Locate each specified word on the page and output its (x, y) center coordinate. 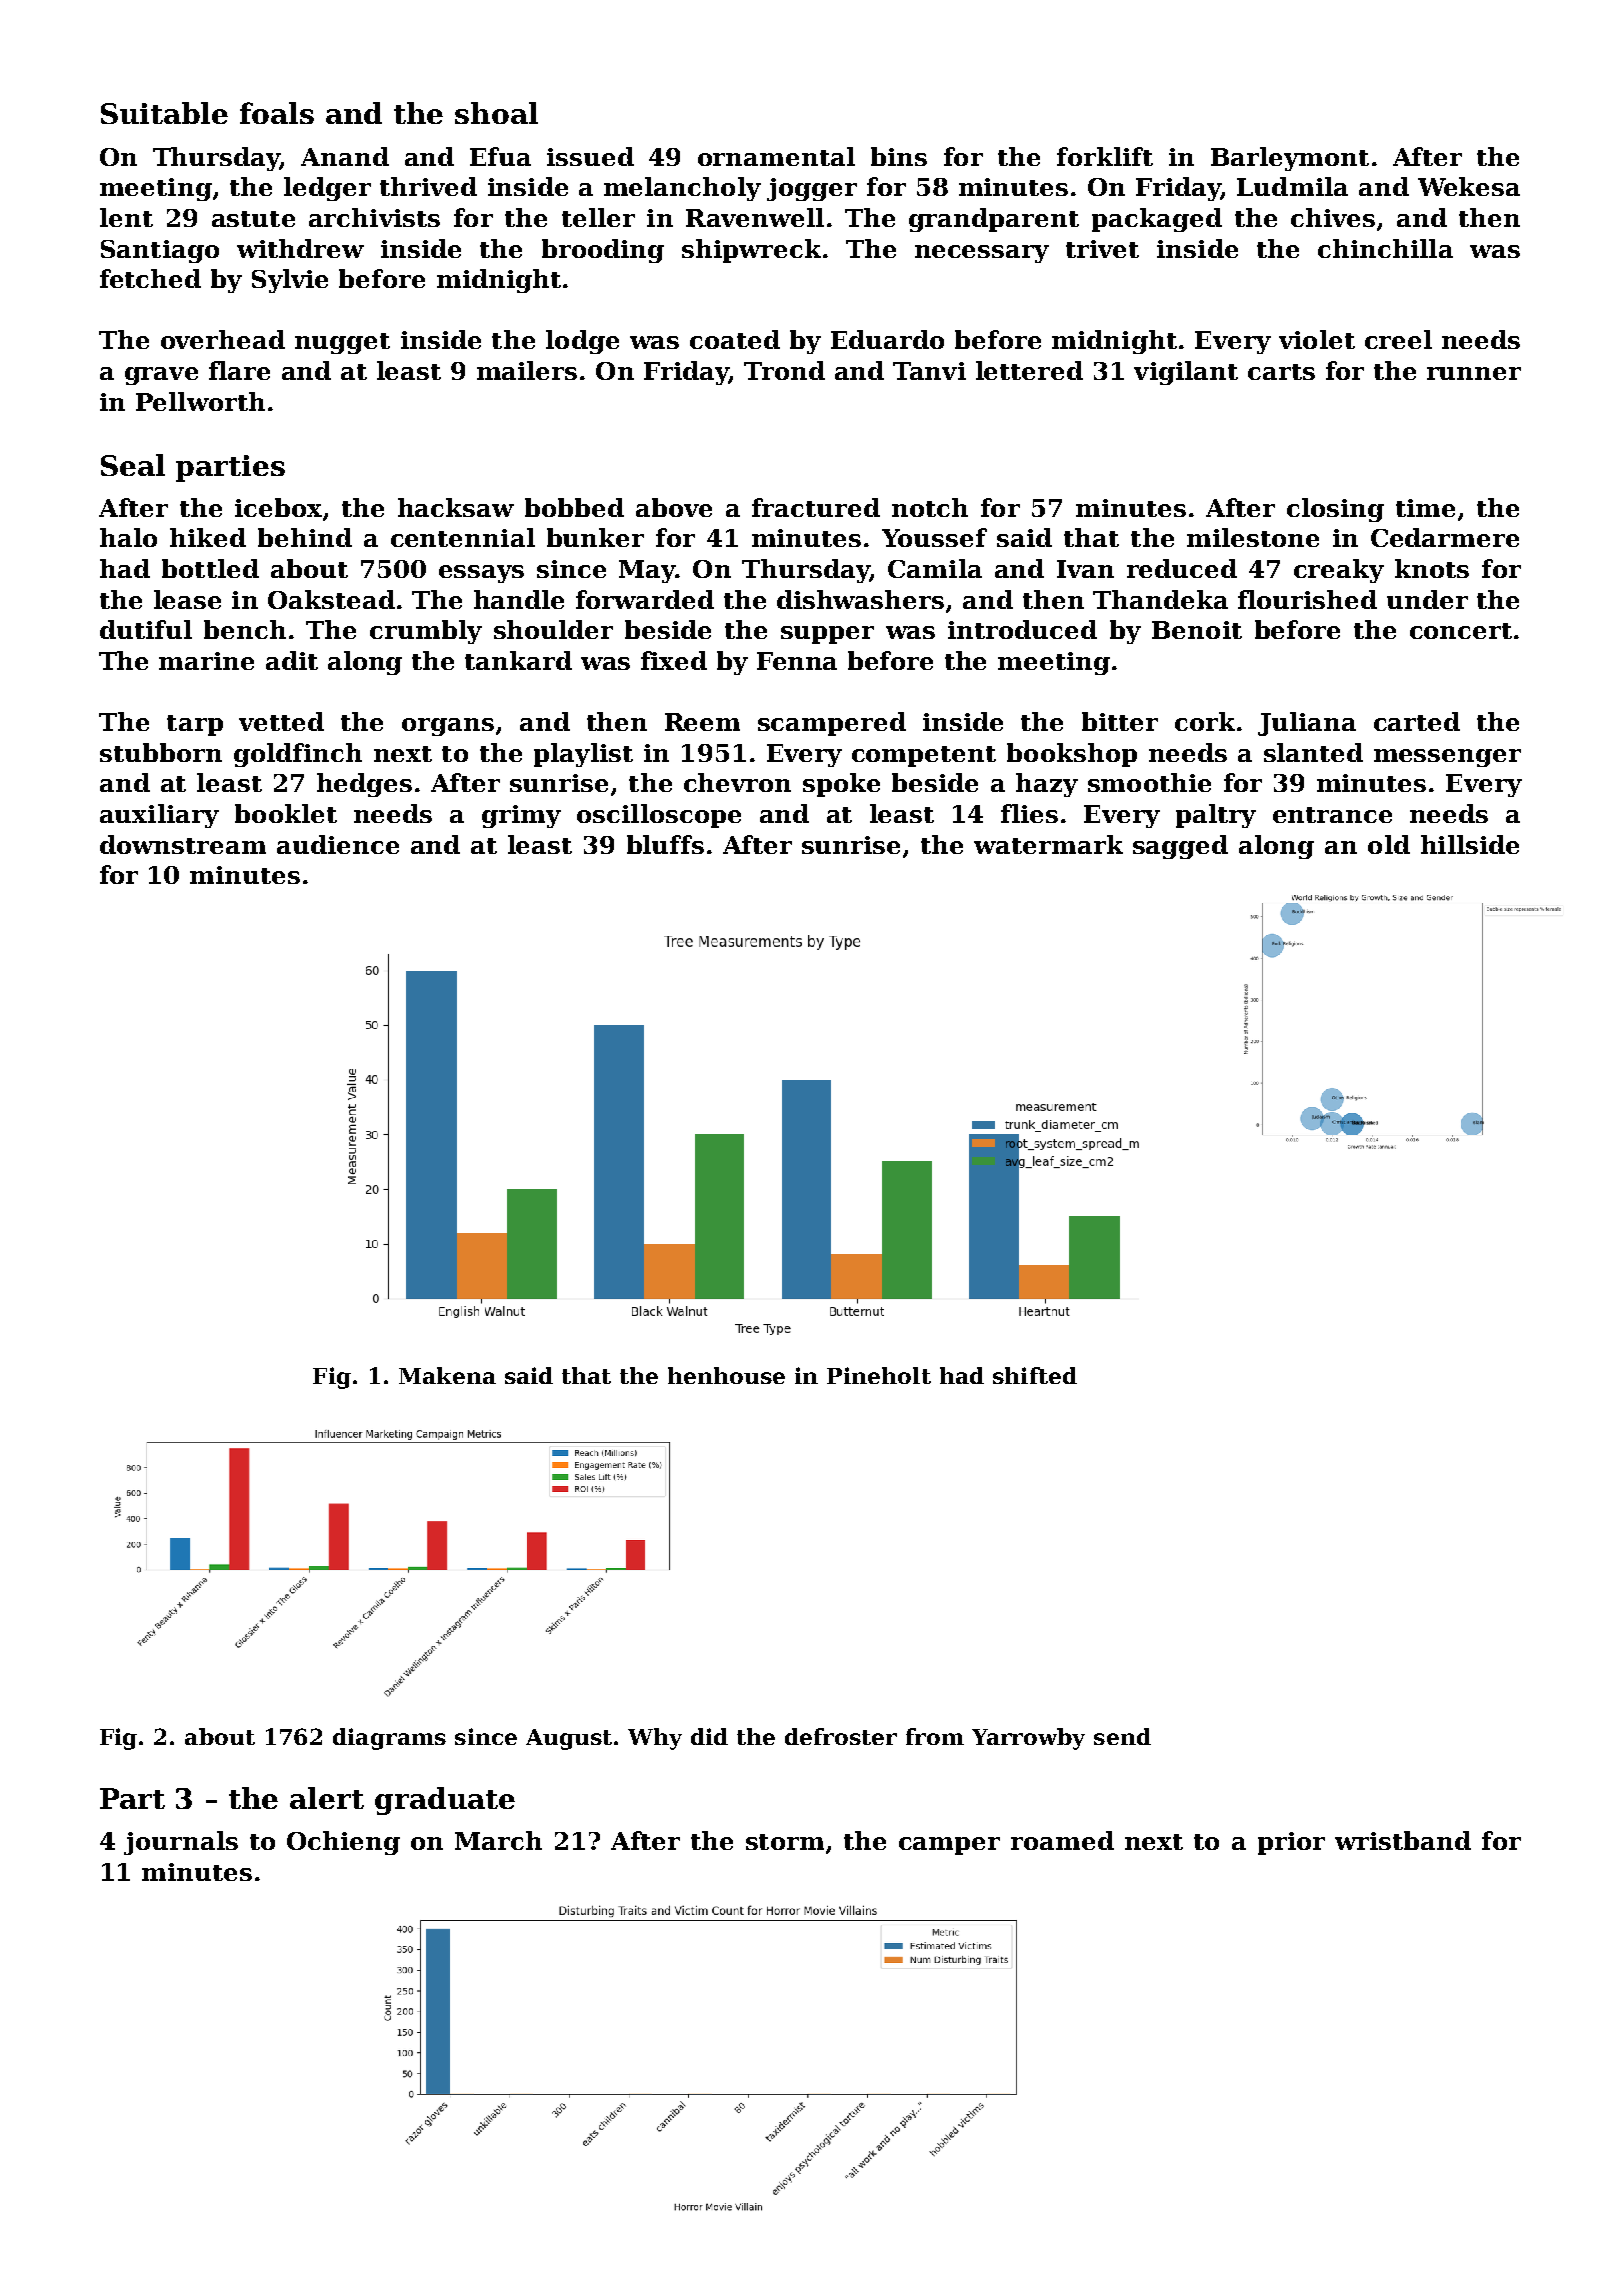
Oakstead (331, 599)
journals (181, 1843)
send (1122, 1736)
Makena (447, 1375)
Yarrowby (1028, 1739)
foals (277, 113)
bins (899, 156)
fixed (674, 660)
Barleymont (1290, 159)
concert (1461, 631)
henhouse (726, 1375)
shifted (1035, 1375)
